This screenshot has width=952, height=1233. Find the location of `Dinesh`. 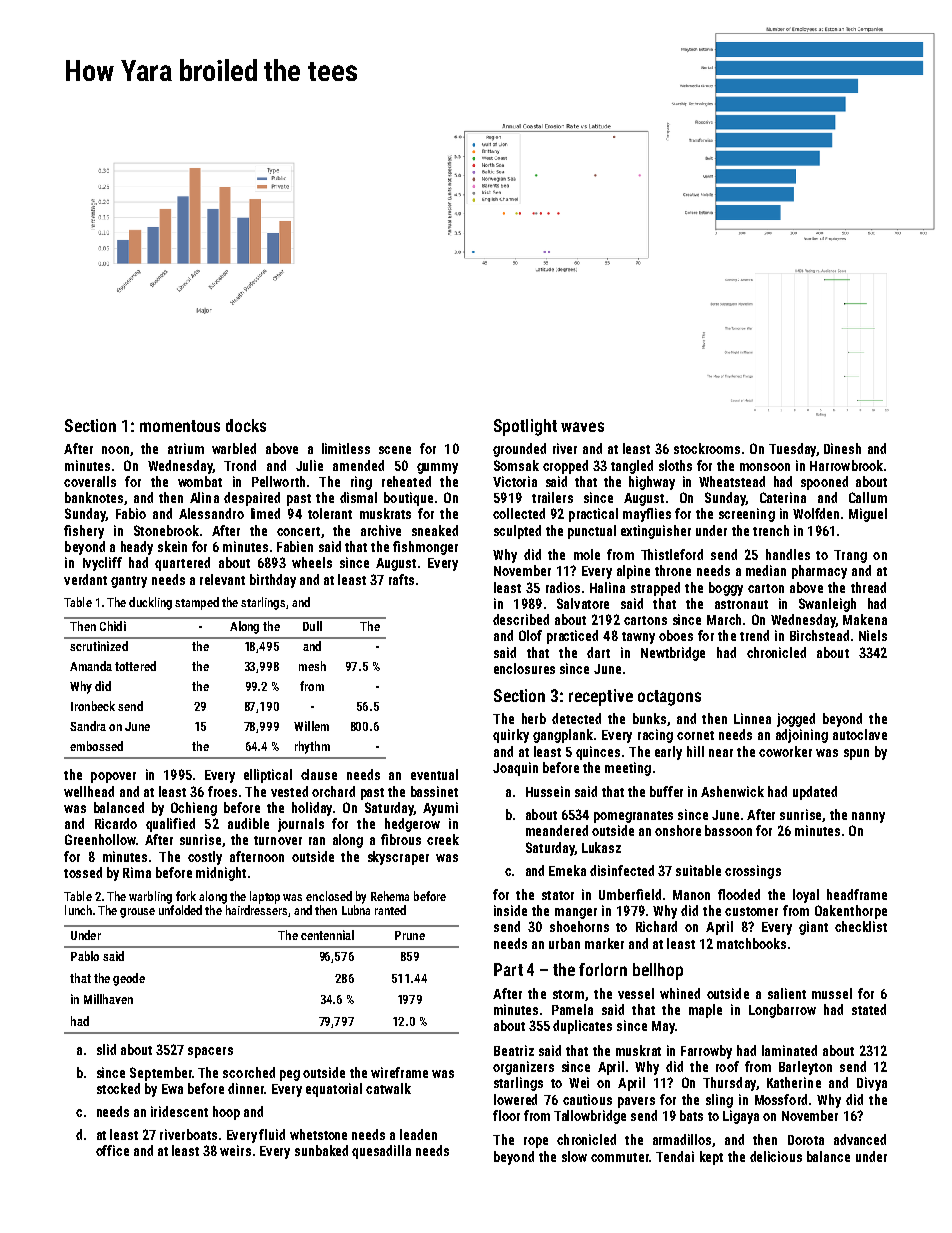

Dinesh is located at coordinates (842, 448).
